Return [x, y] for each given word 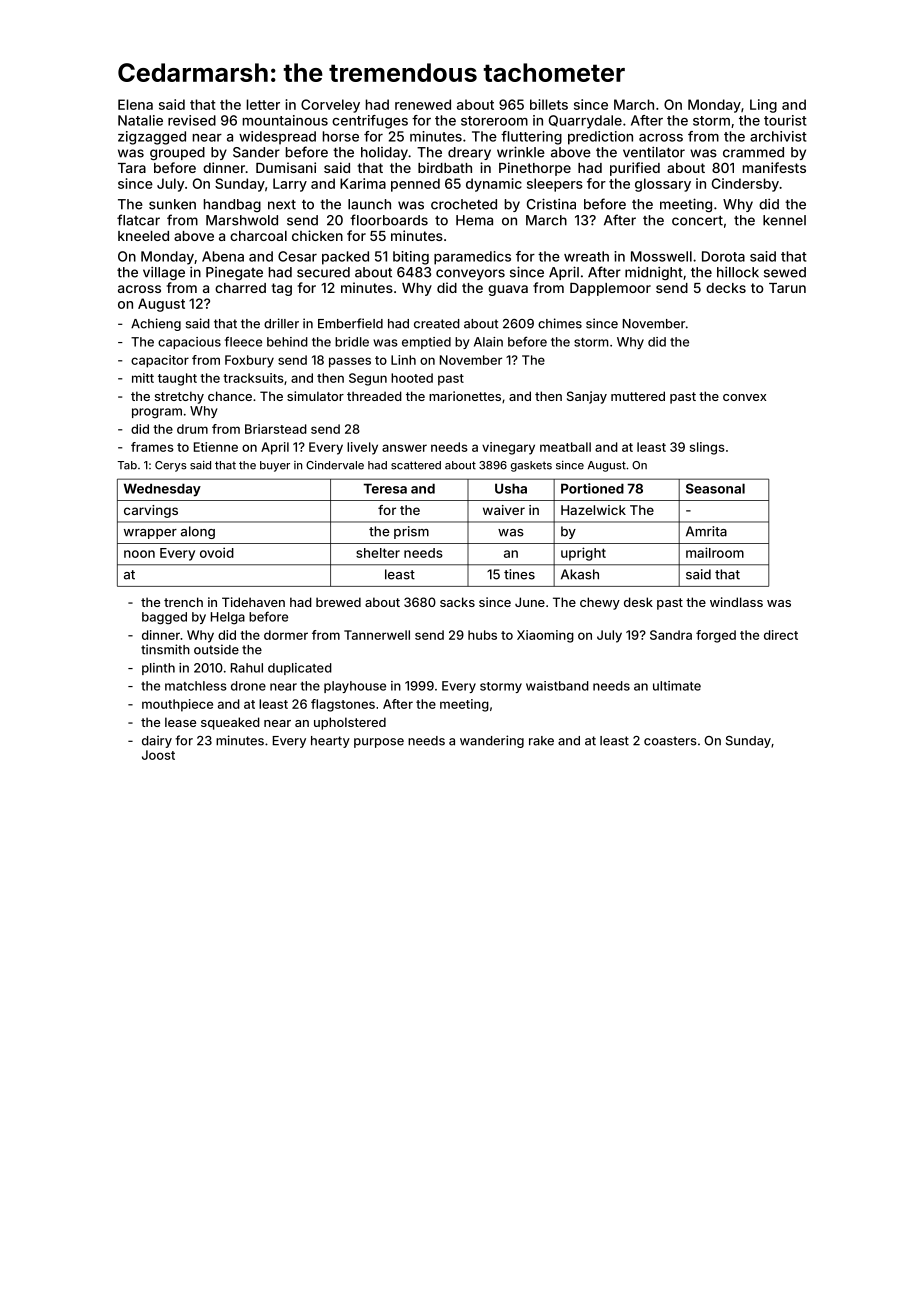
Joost [158, 755]
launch [369, 204]
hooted [412, 378]
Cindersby [745, 185]
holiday [384, 153]
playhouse [355, 687]
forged [716, 636]
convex [744, 397]
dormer [286, 635]
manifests [774, 167]
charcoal [258, 236]
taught [177, 379]
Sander [256, 152]
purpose [379, 743]
